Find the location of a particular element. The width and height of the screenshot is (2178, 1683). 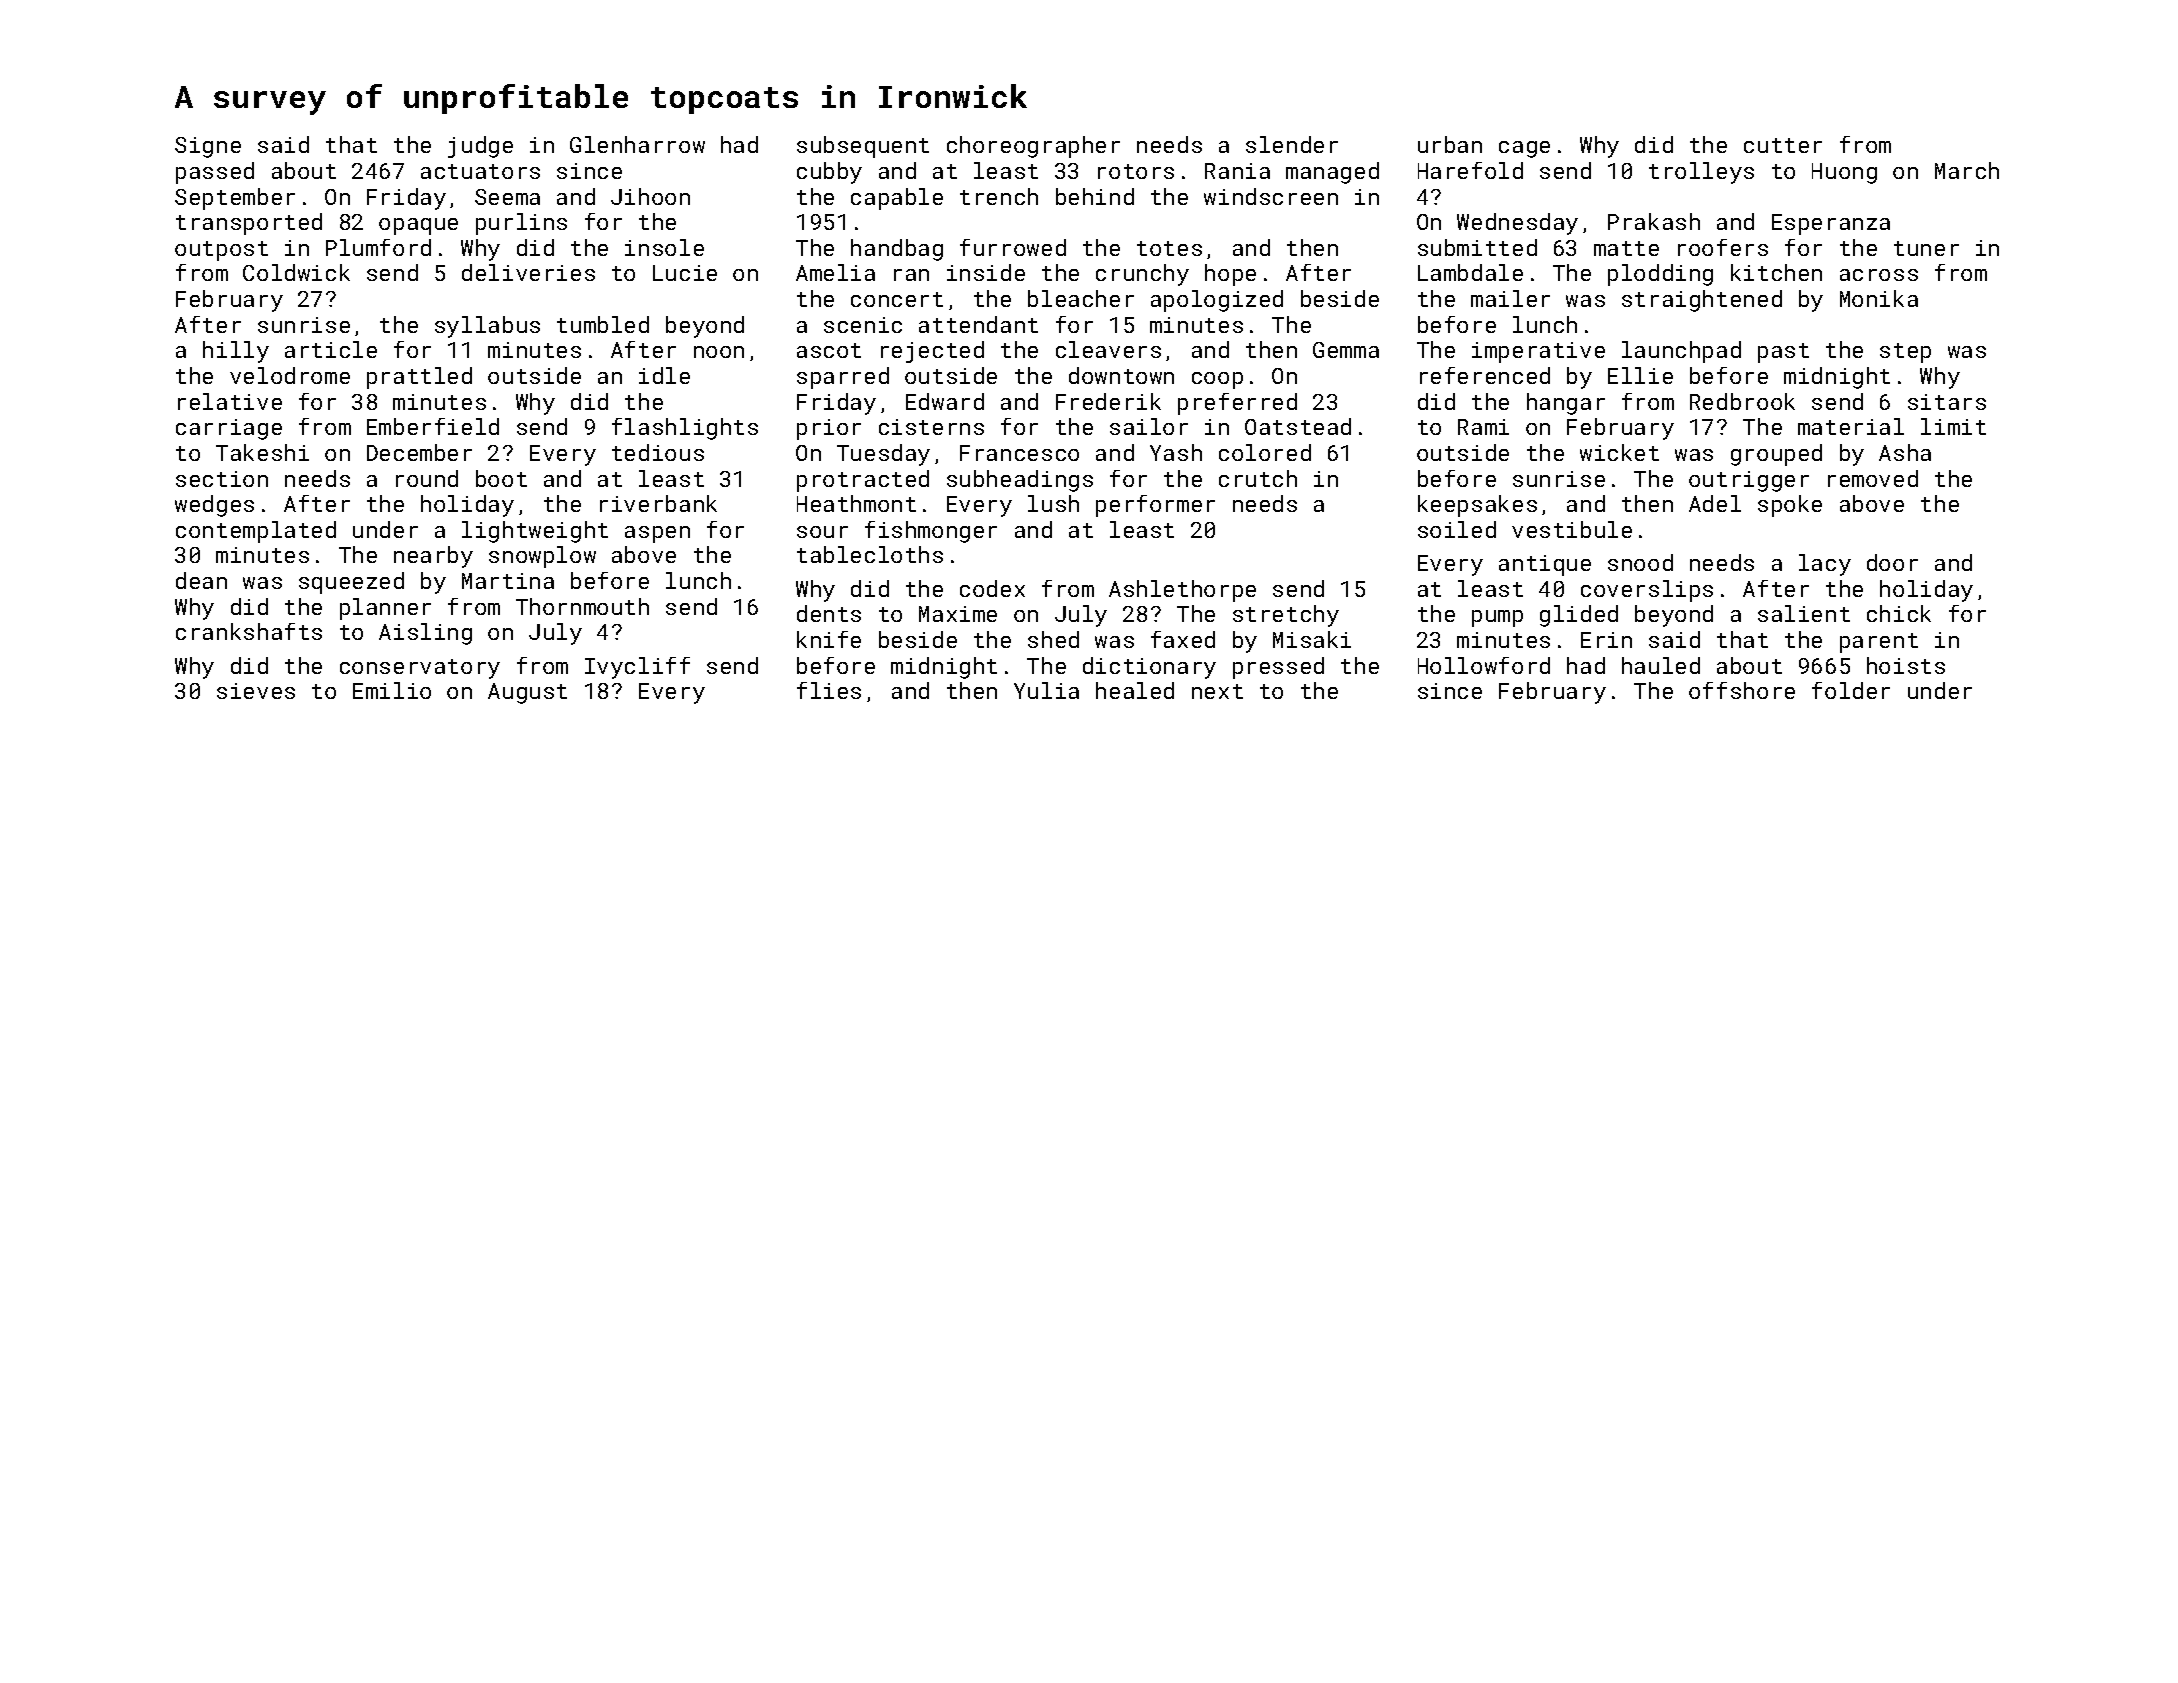

hope is located at coordinates (1230, 275).
